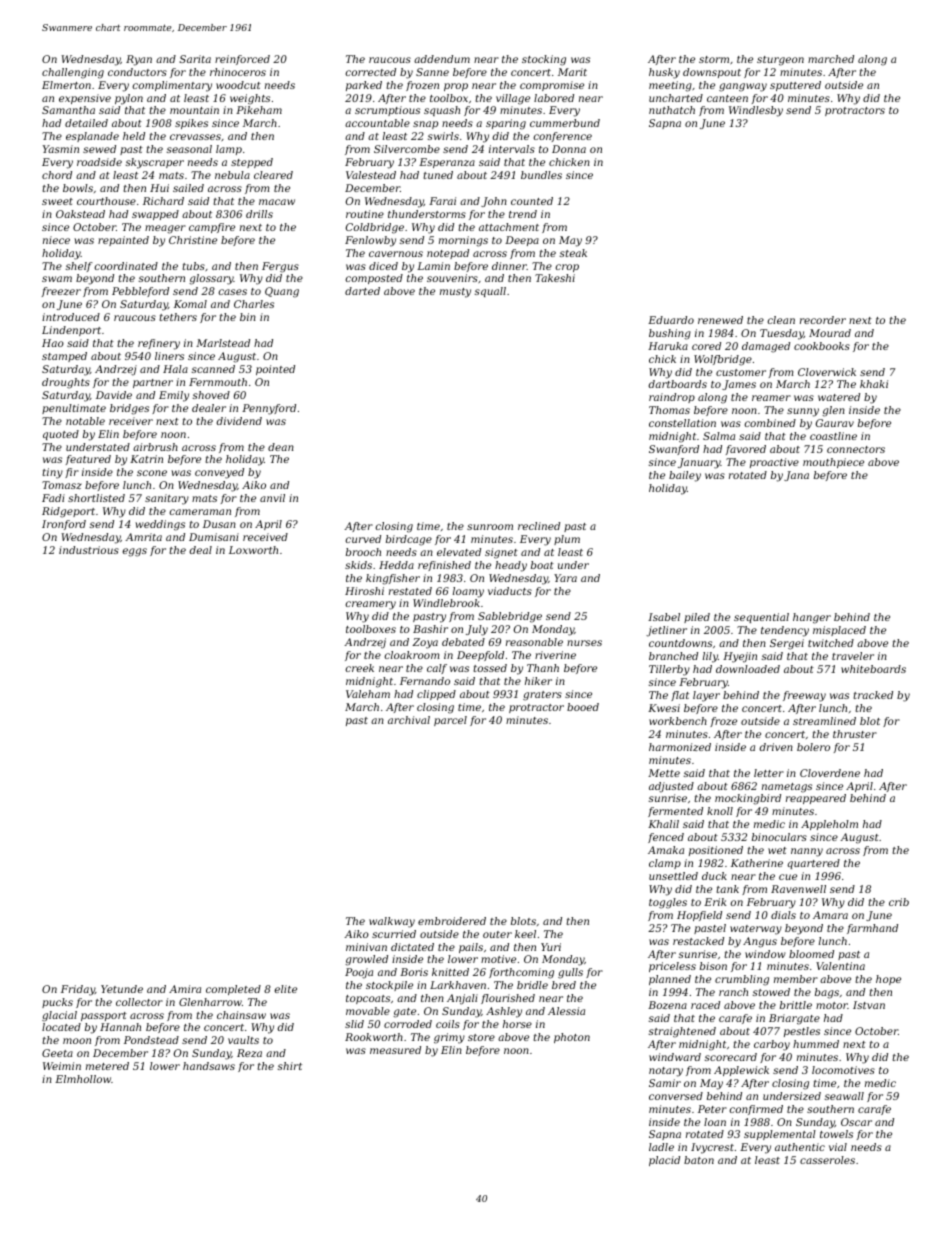 The image size is (952, 1233). I want to click on watered, so click(839, 397).
